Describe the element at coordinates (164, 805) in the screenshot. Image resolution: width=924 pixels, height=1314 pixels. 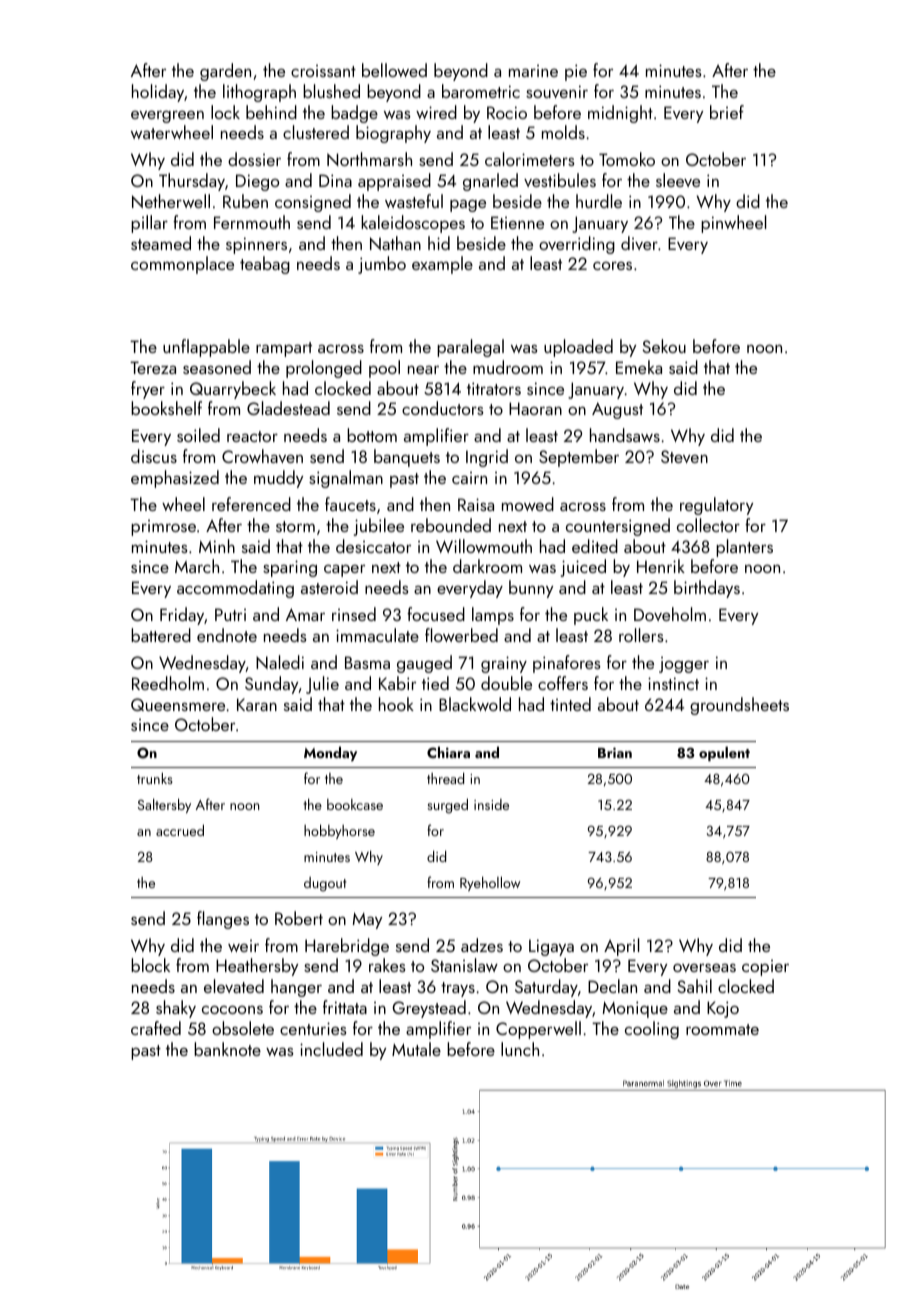
I see `Saltersby` at that location.
